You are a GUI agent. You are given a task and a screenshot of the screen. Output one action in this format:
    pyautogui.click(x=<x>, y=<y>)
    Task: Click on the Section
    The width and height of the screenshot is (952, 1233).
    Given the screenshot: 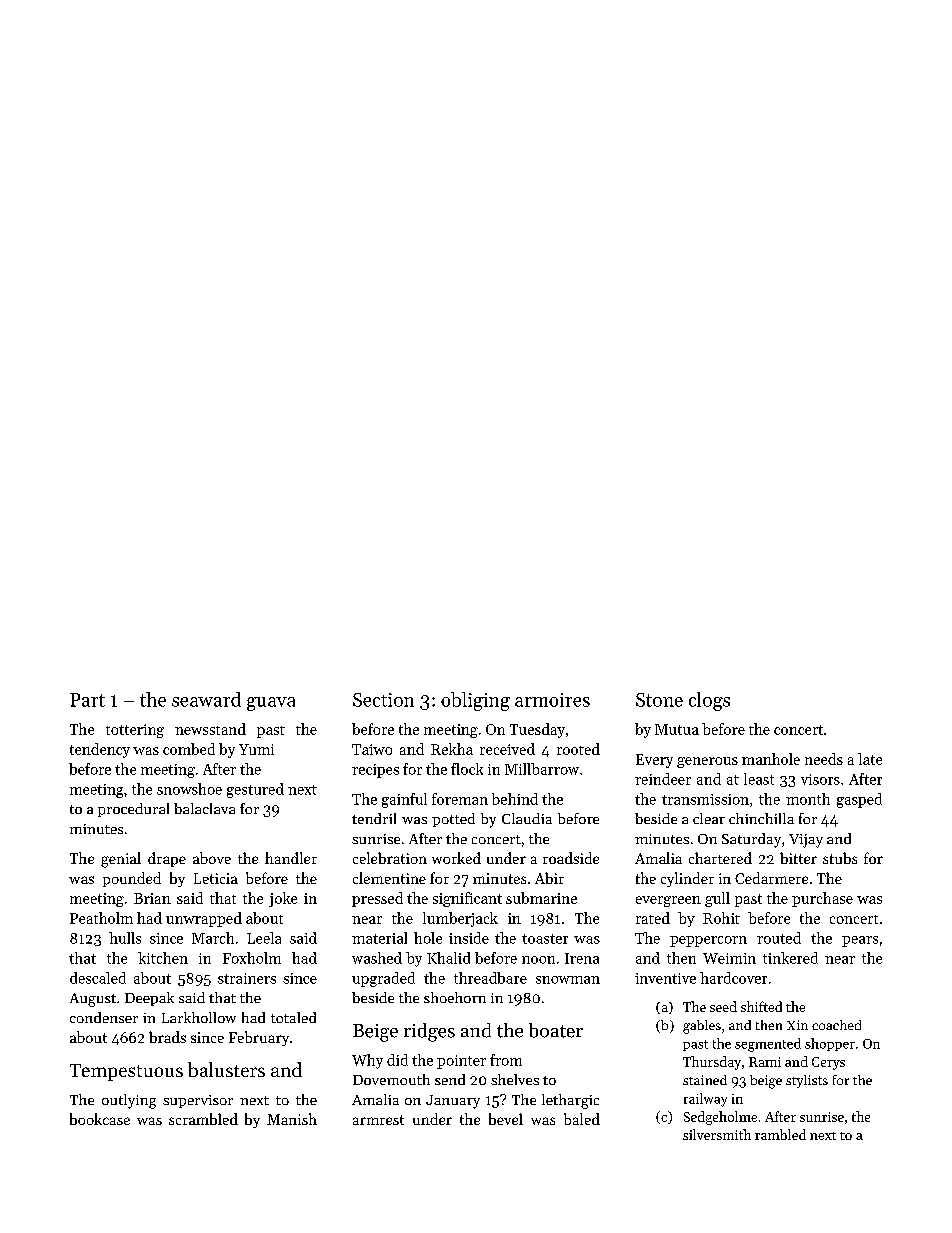 What is the action you would take?
    pyautogui.click(x=383, y=700)
